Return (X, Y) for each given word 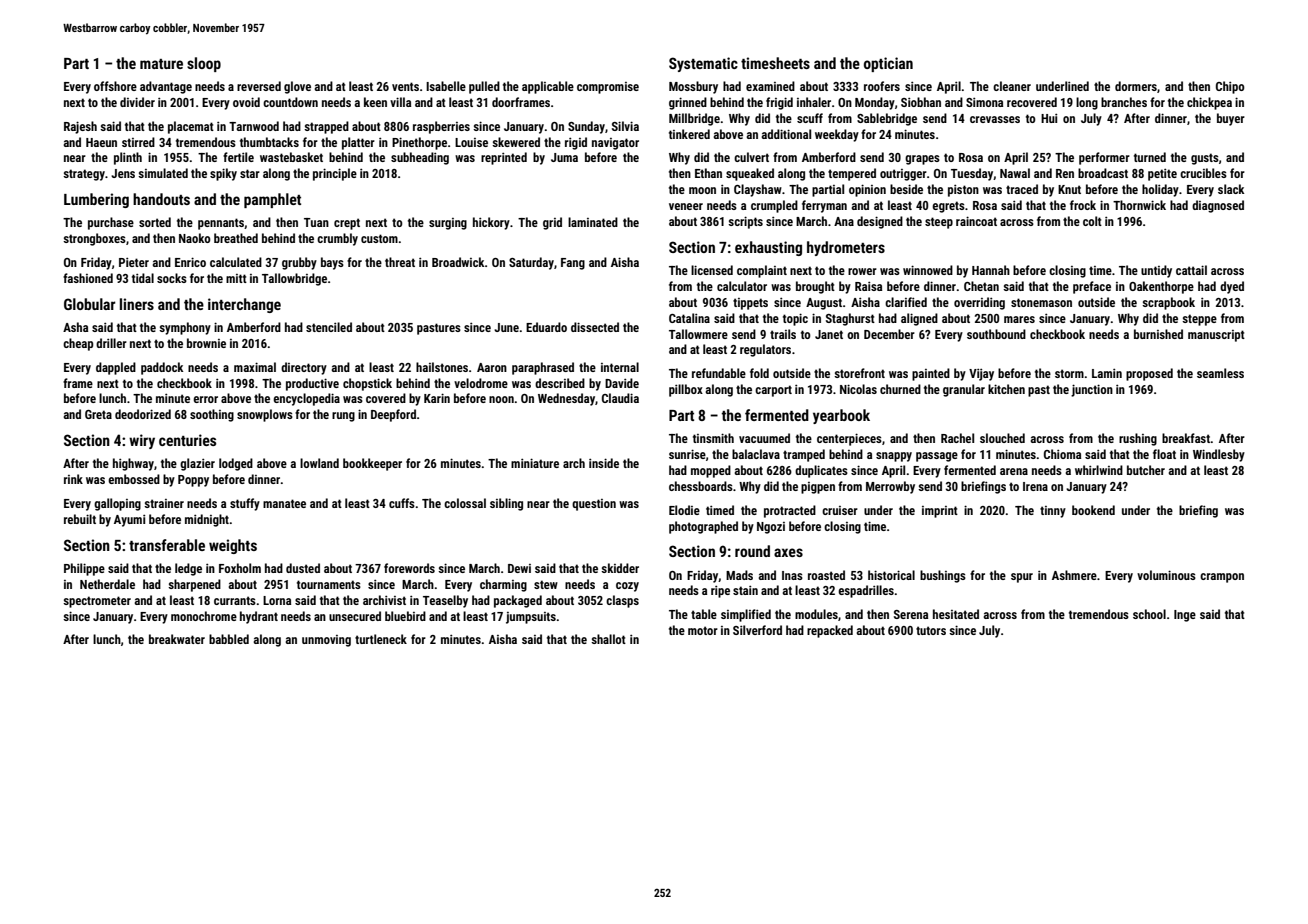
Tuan (316, 222)
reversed (259, 86)
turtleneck (381, 639)
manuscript (1216, 336)
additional (786, 134)
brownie (206, 343)
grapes (922, 160)
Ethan (708, 173)
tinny (1053, 512)
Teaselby (445, 601)
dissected (595, 327)
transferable (167, 545)
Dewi (519, 568)
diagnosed (1218, 206)
